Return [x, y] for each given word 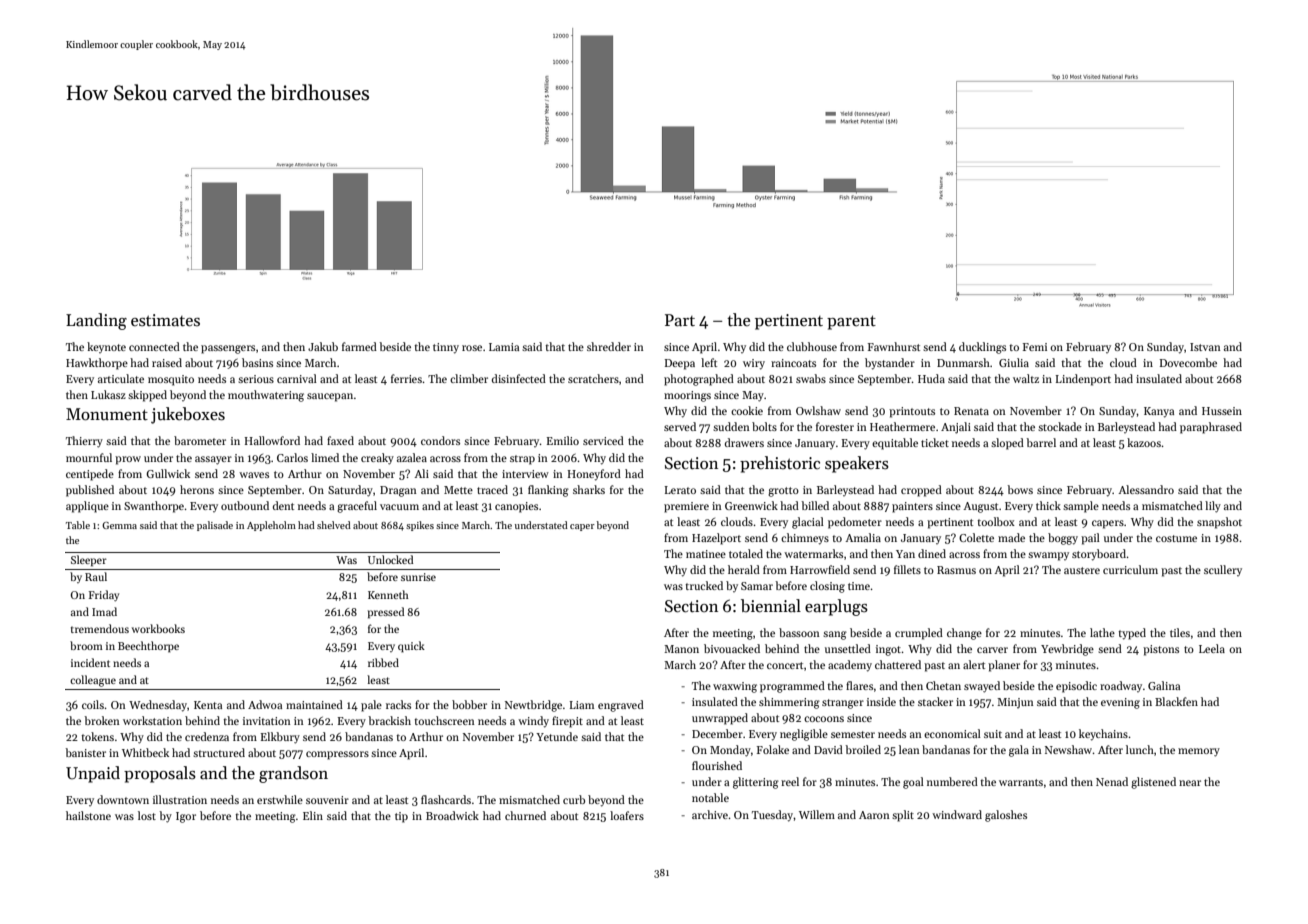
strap [522, 460]
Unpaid [93, 774]
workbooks [158, 628]
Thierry [84, 442]
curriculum [1130, 569]
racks [398, 704]
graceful [357, 507]
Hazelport [716, 539]
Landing [96, 321]
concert [785, 665]
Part [680, 320]
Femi [1035, 347]
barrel [1041, 442]
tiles [1180, 632]
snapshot [1219, 523]
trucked [704, 585]
